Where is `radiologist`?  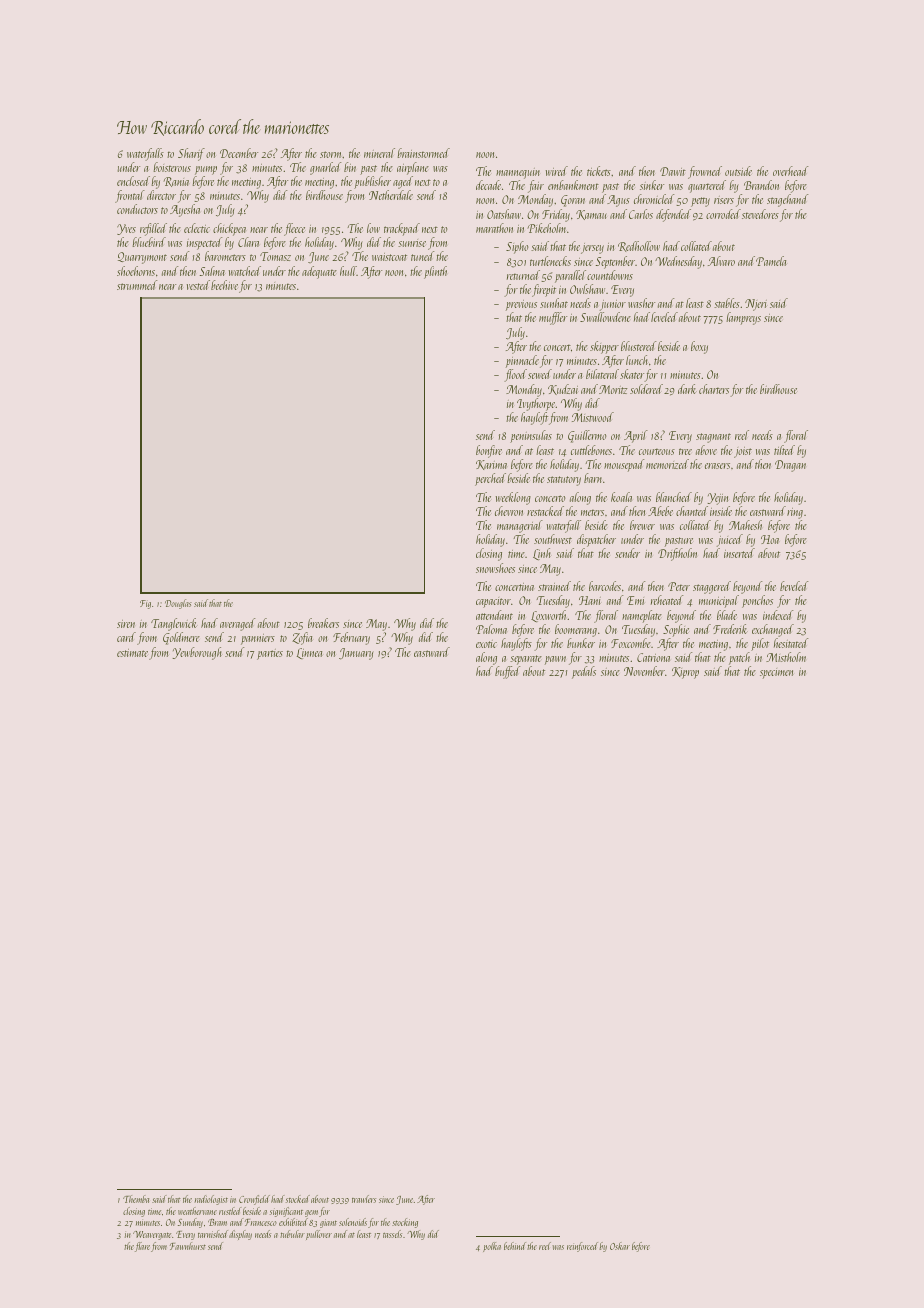 radiologist is located at coordinates (211, 1200).
